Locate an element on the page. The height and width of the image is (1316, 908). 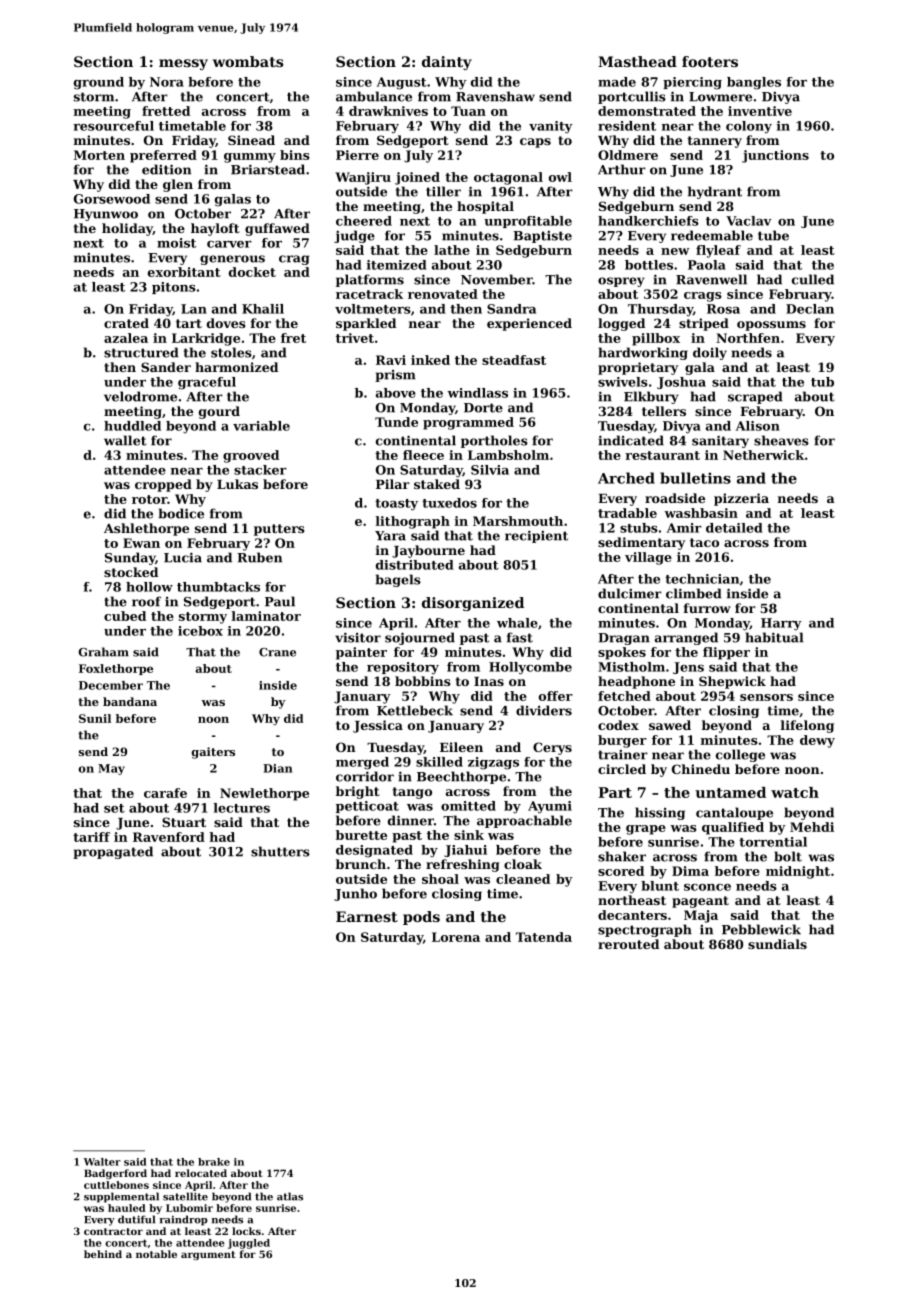
propagated is located at coordinates (113, 852).
